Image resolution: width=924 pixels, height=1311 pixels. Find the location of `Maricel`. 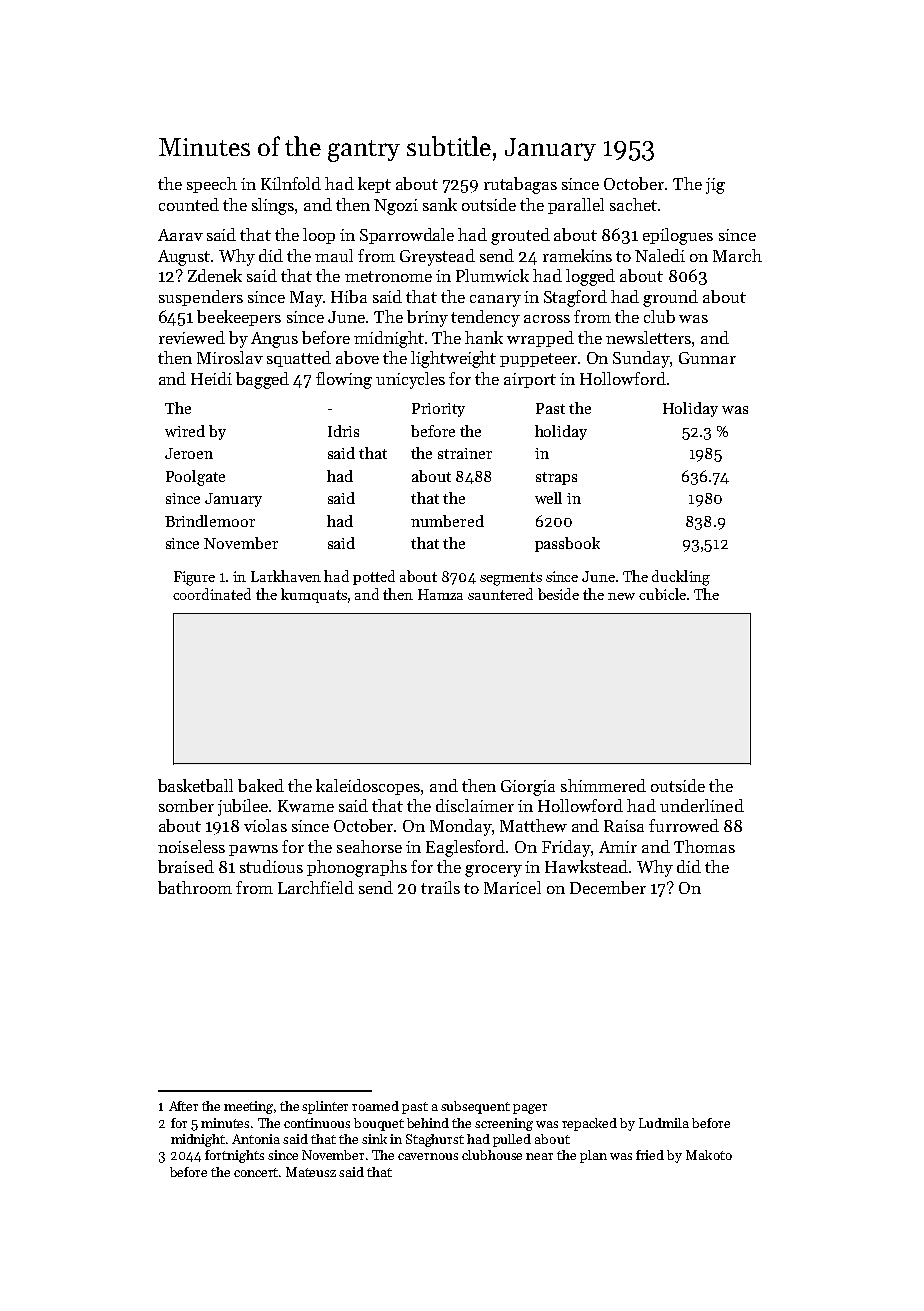

Maricel is located at coordinates (512, 887).
